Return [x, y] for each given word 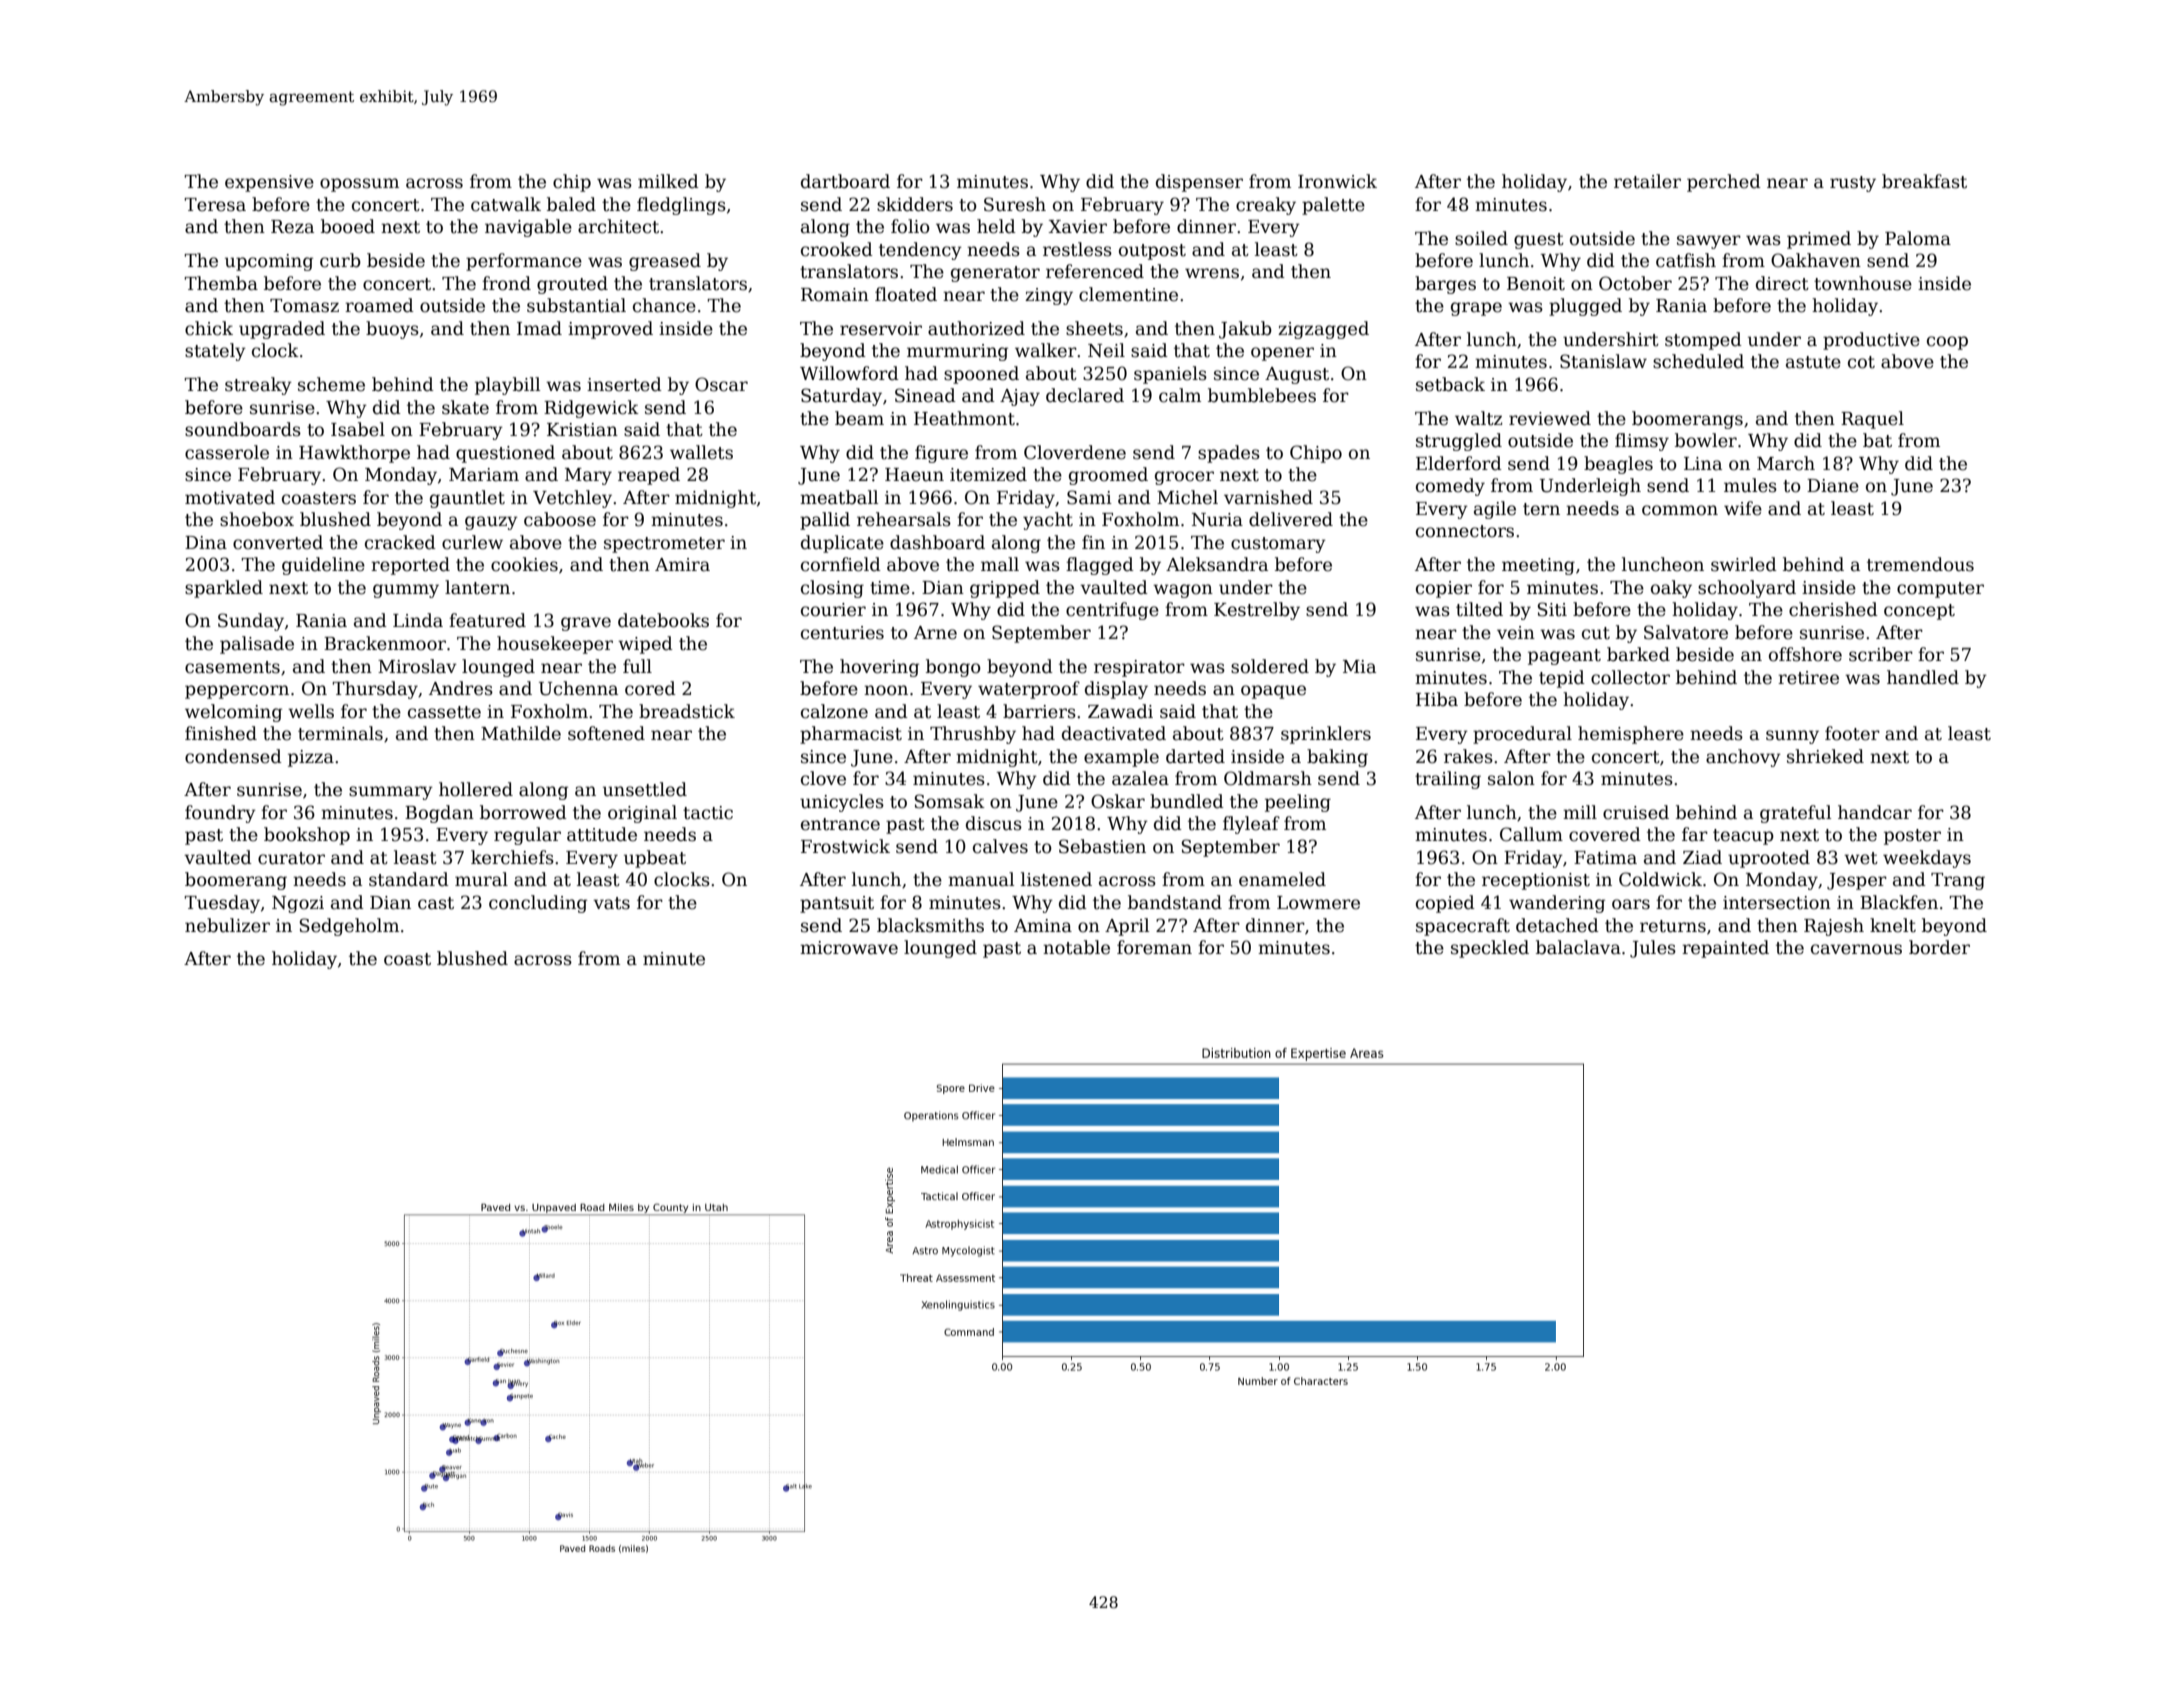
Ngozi [298, 904]
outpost [1152, 252]
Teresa [215, 205]
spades [1229, 454]
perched [1724, 183]
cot [1861, 362]
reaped [649, 476]
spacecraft [1463, 927]
